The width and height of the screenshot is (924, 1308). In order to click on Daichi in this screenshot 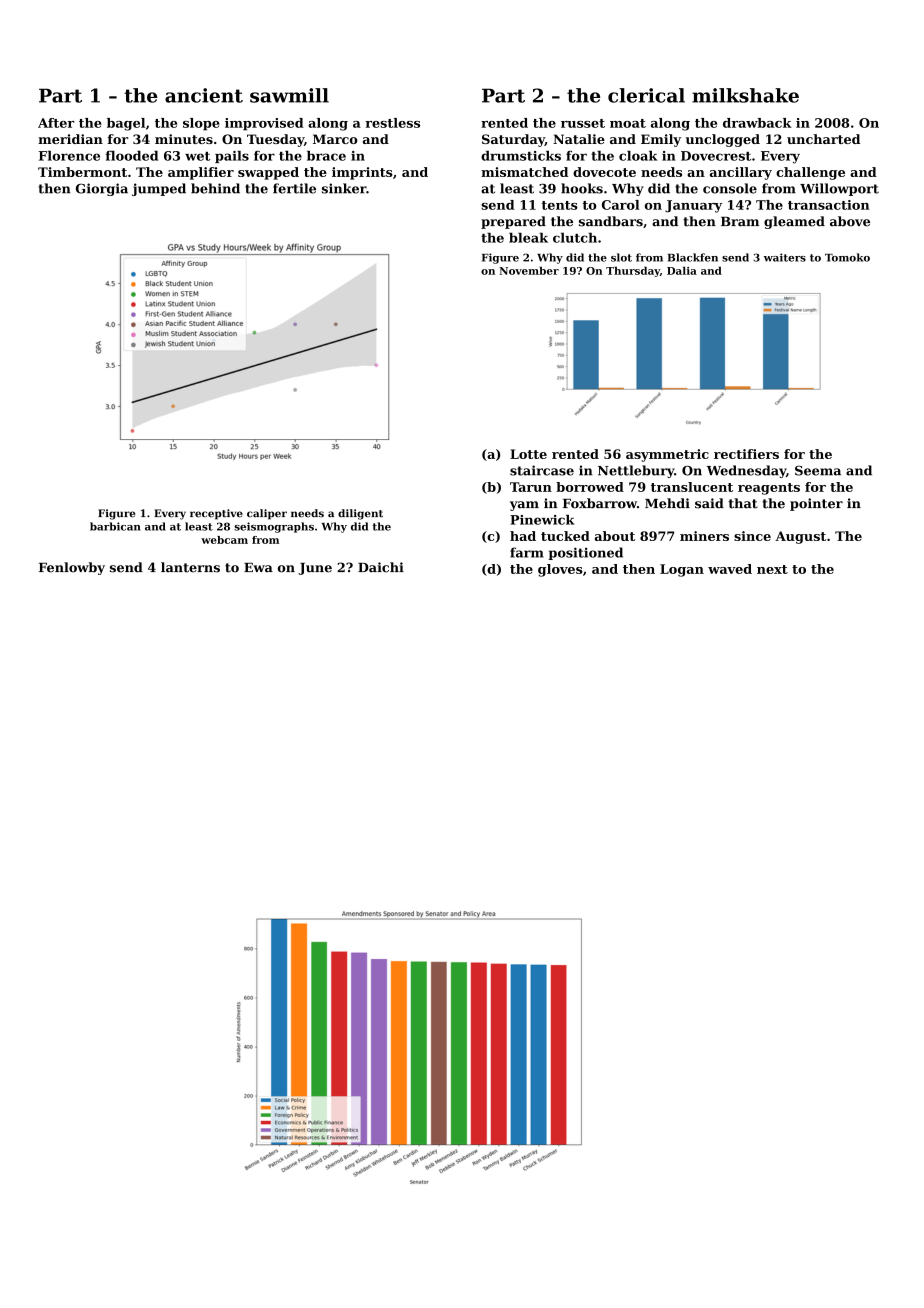, I will do `click(381, 567)`.
